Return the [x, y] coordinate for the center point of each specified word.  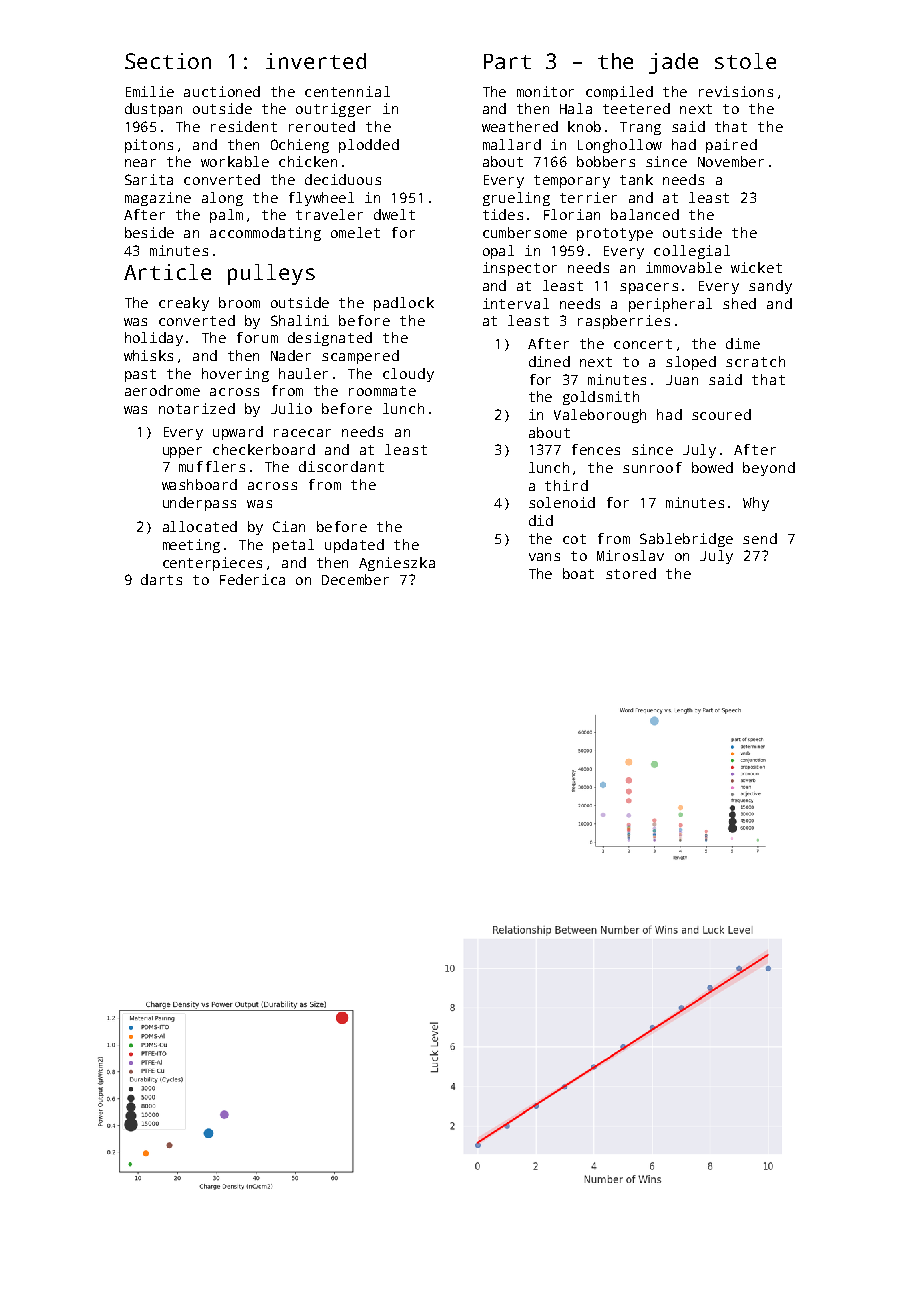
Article [167, 272]
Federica [252, 579]
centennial [347, 91]
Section [168, 61]
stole [745, 61]
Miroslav [630, 555]
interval [516, 303]
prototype [615, 234]
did [541, 520]
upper [182, 452]
